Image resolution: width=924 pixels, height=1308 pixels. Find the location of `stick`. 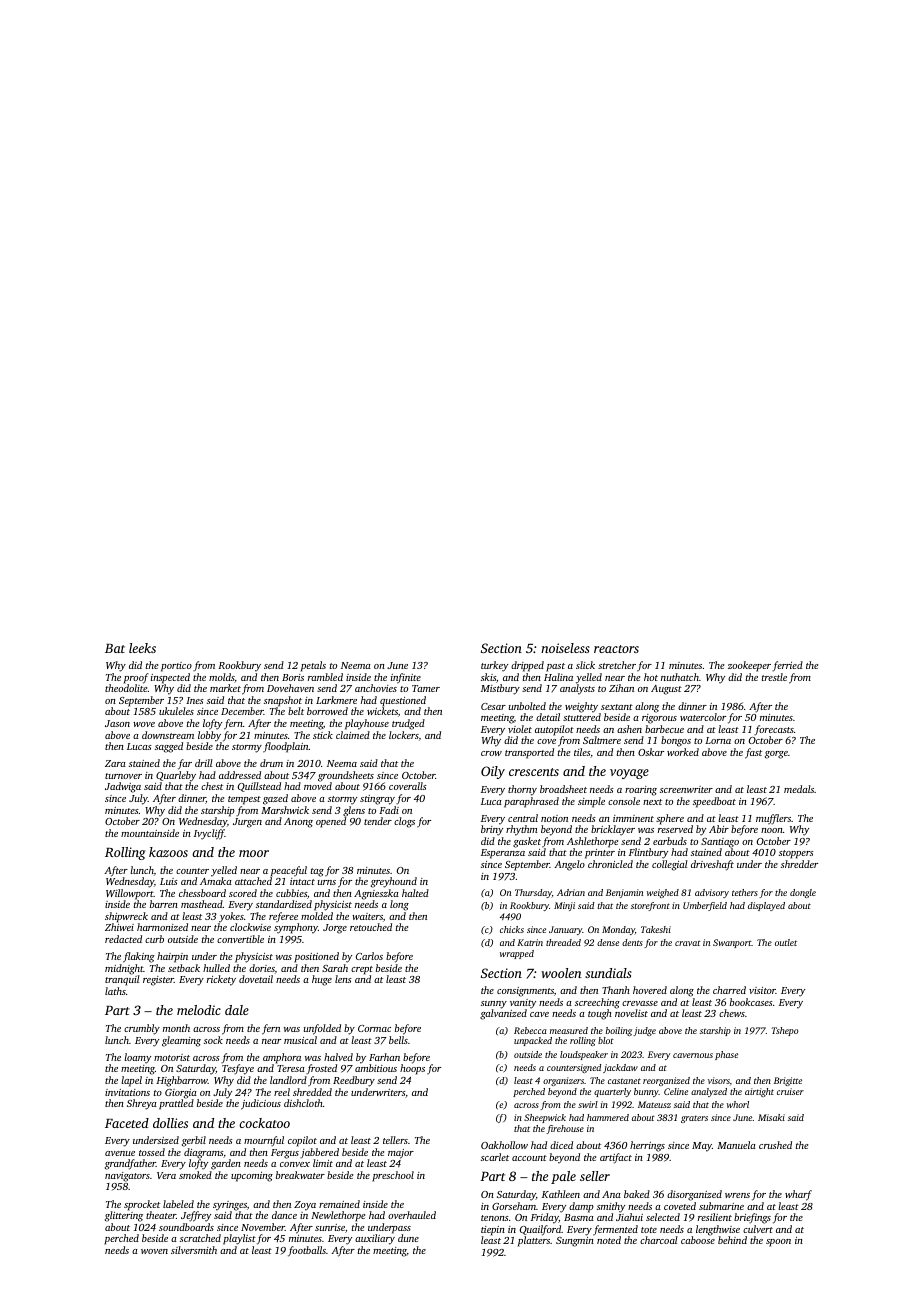

stick is located at coordinates (323, 735).
